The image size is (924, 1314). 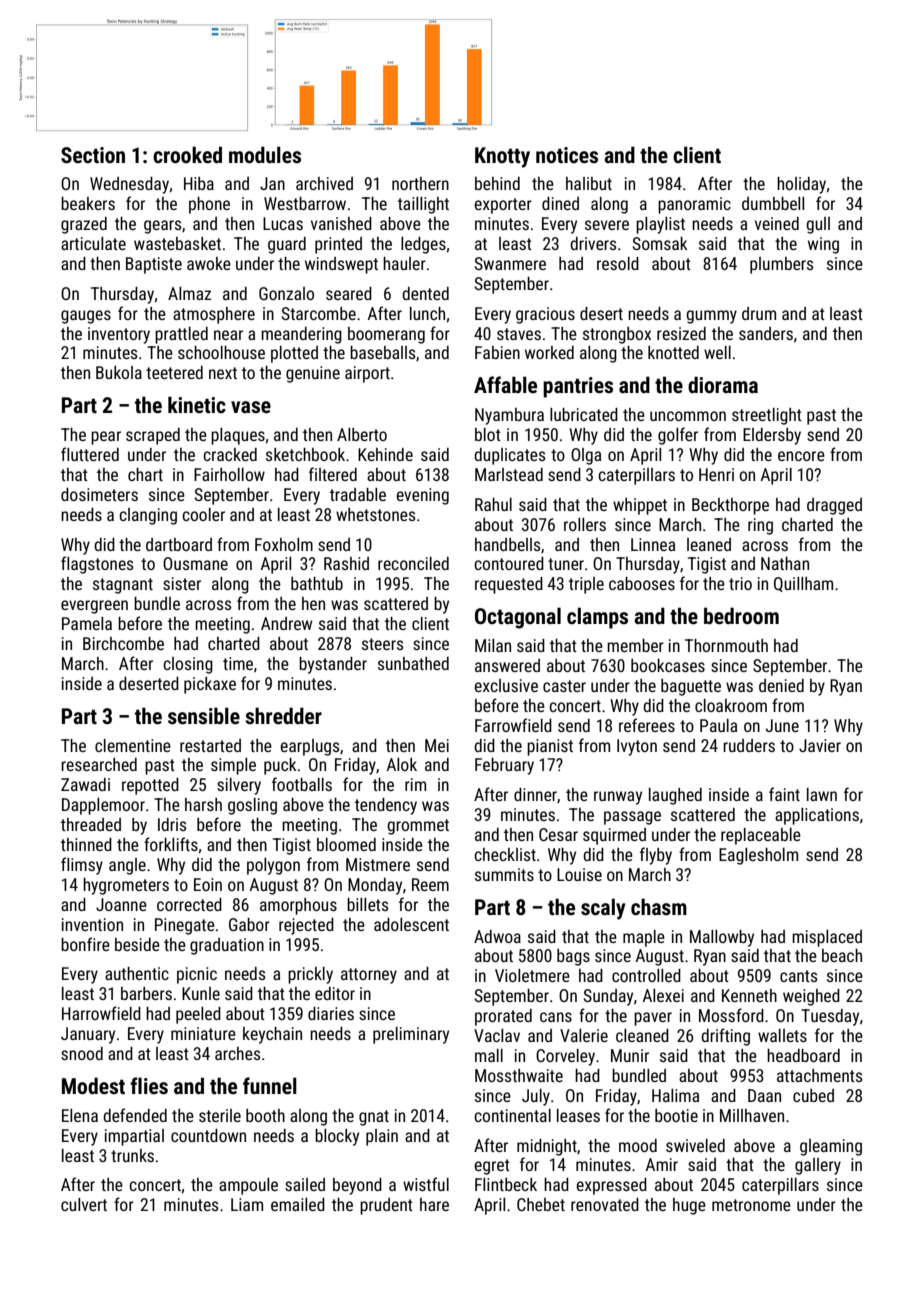 I want to click on dartboard, so click(x=179, y=544).
